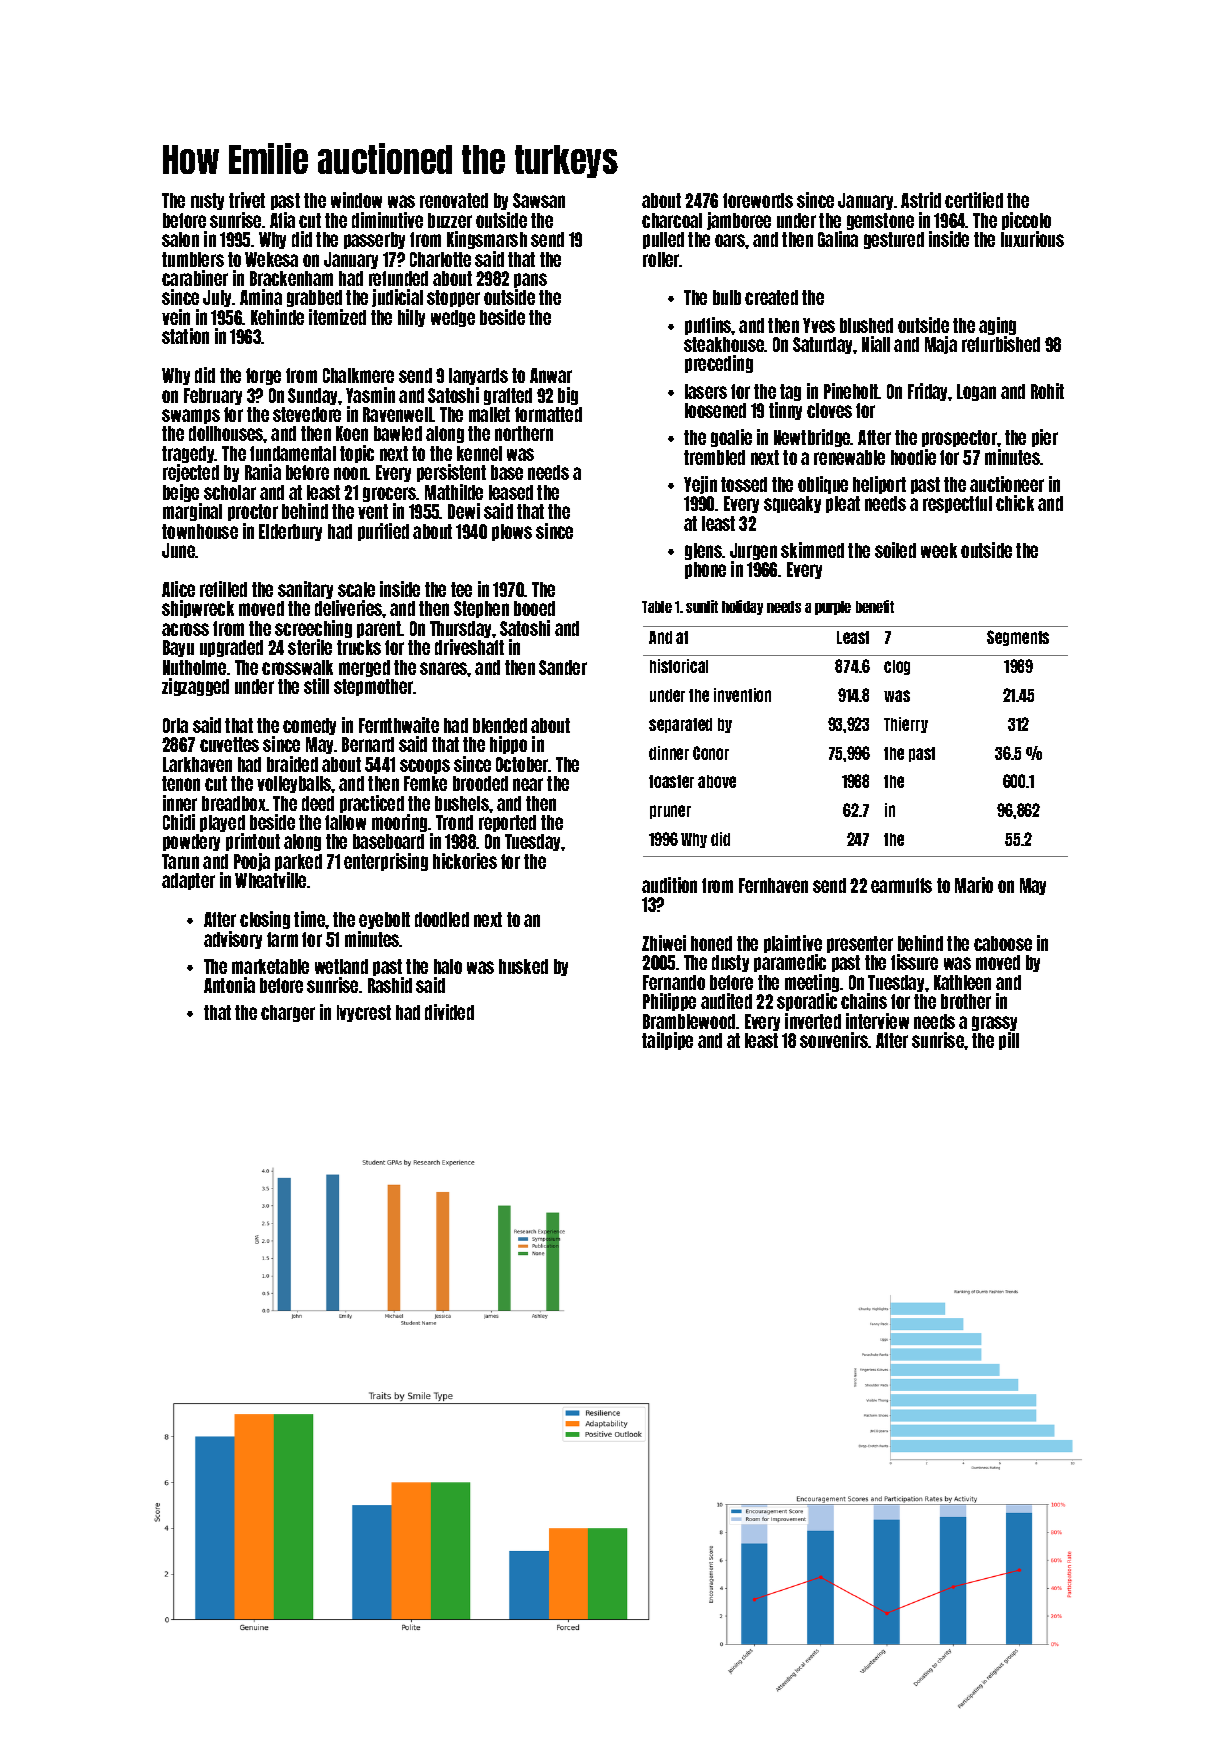  I want to click on Sander, so click(563, 667).
